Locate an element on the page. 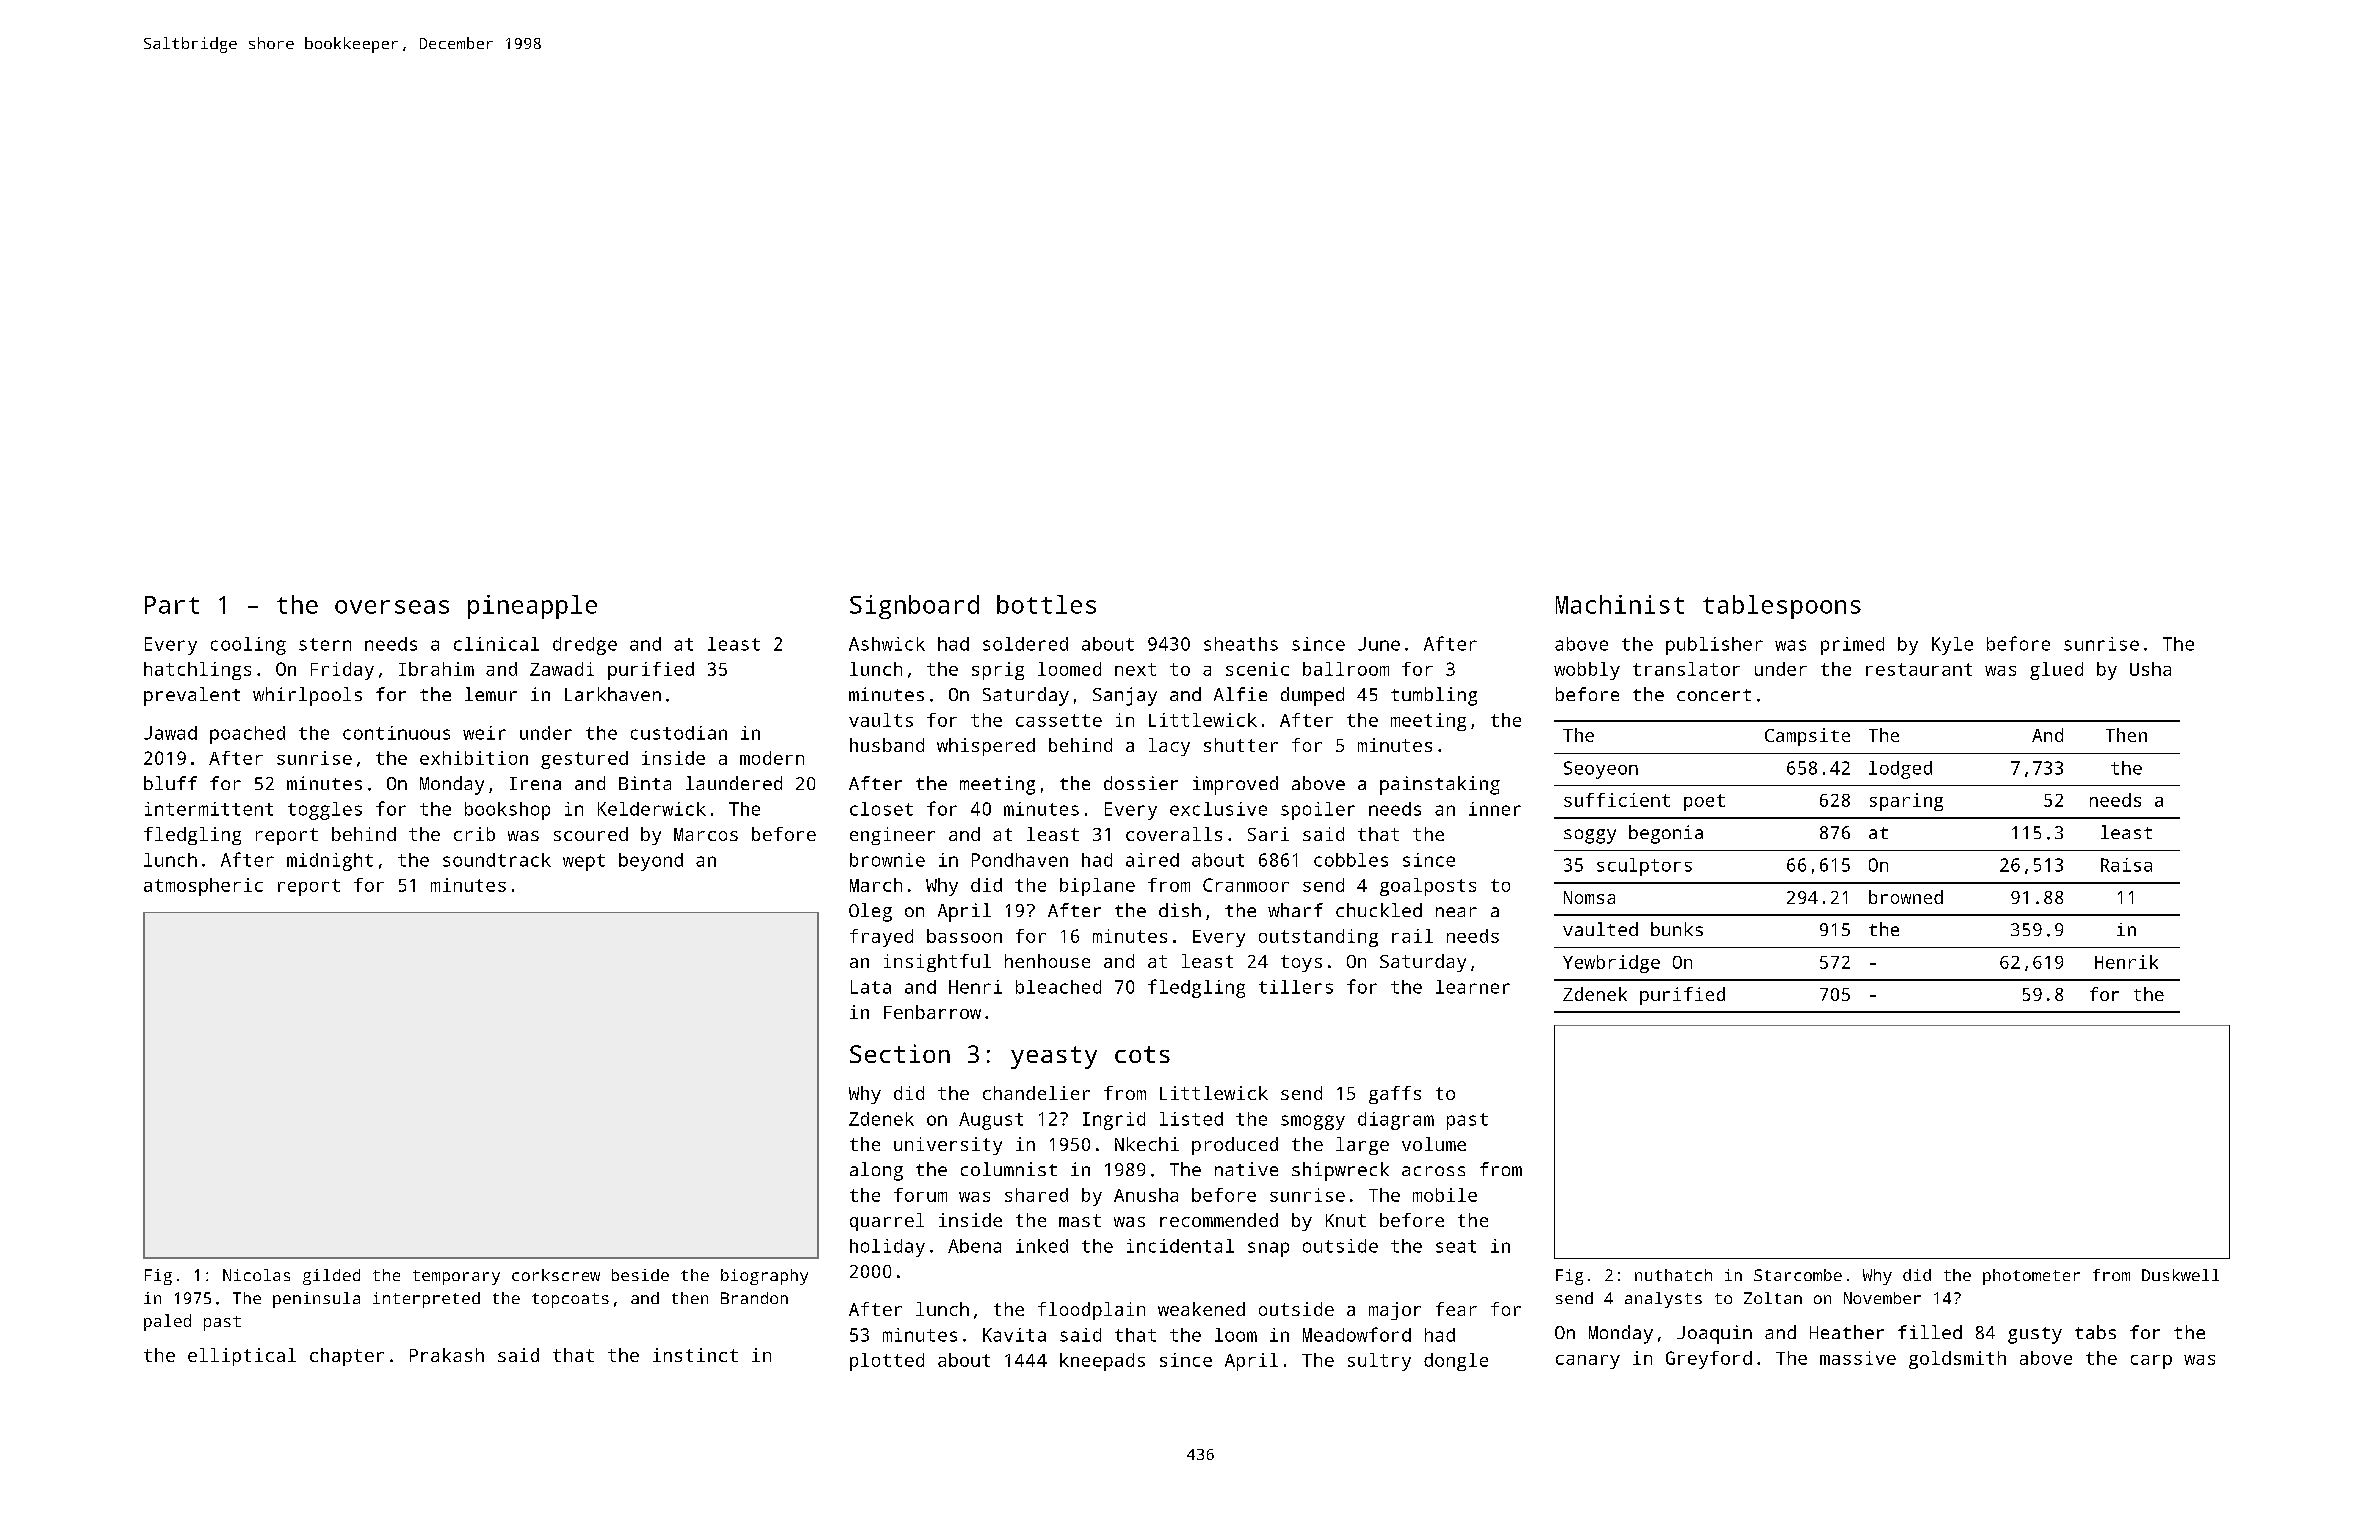 The height and width of the image is (1535, 2373). corkscrew is located at coordinates (556, 1275).
